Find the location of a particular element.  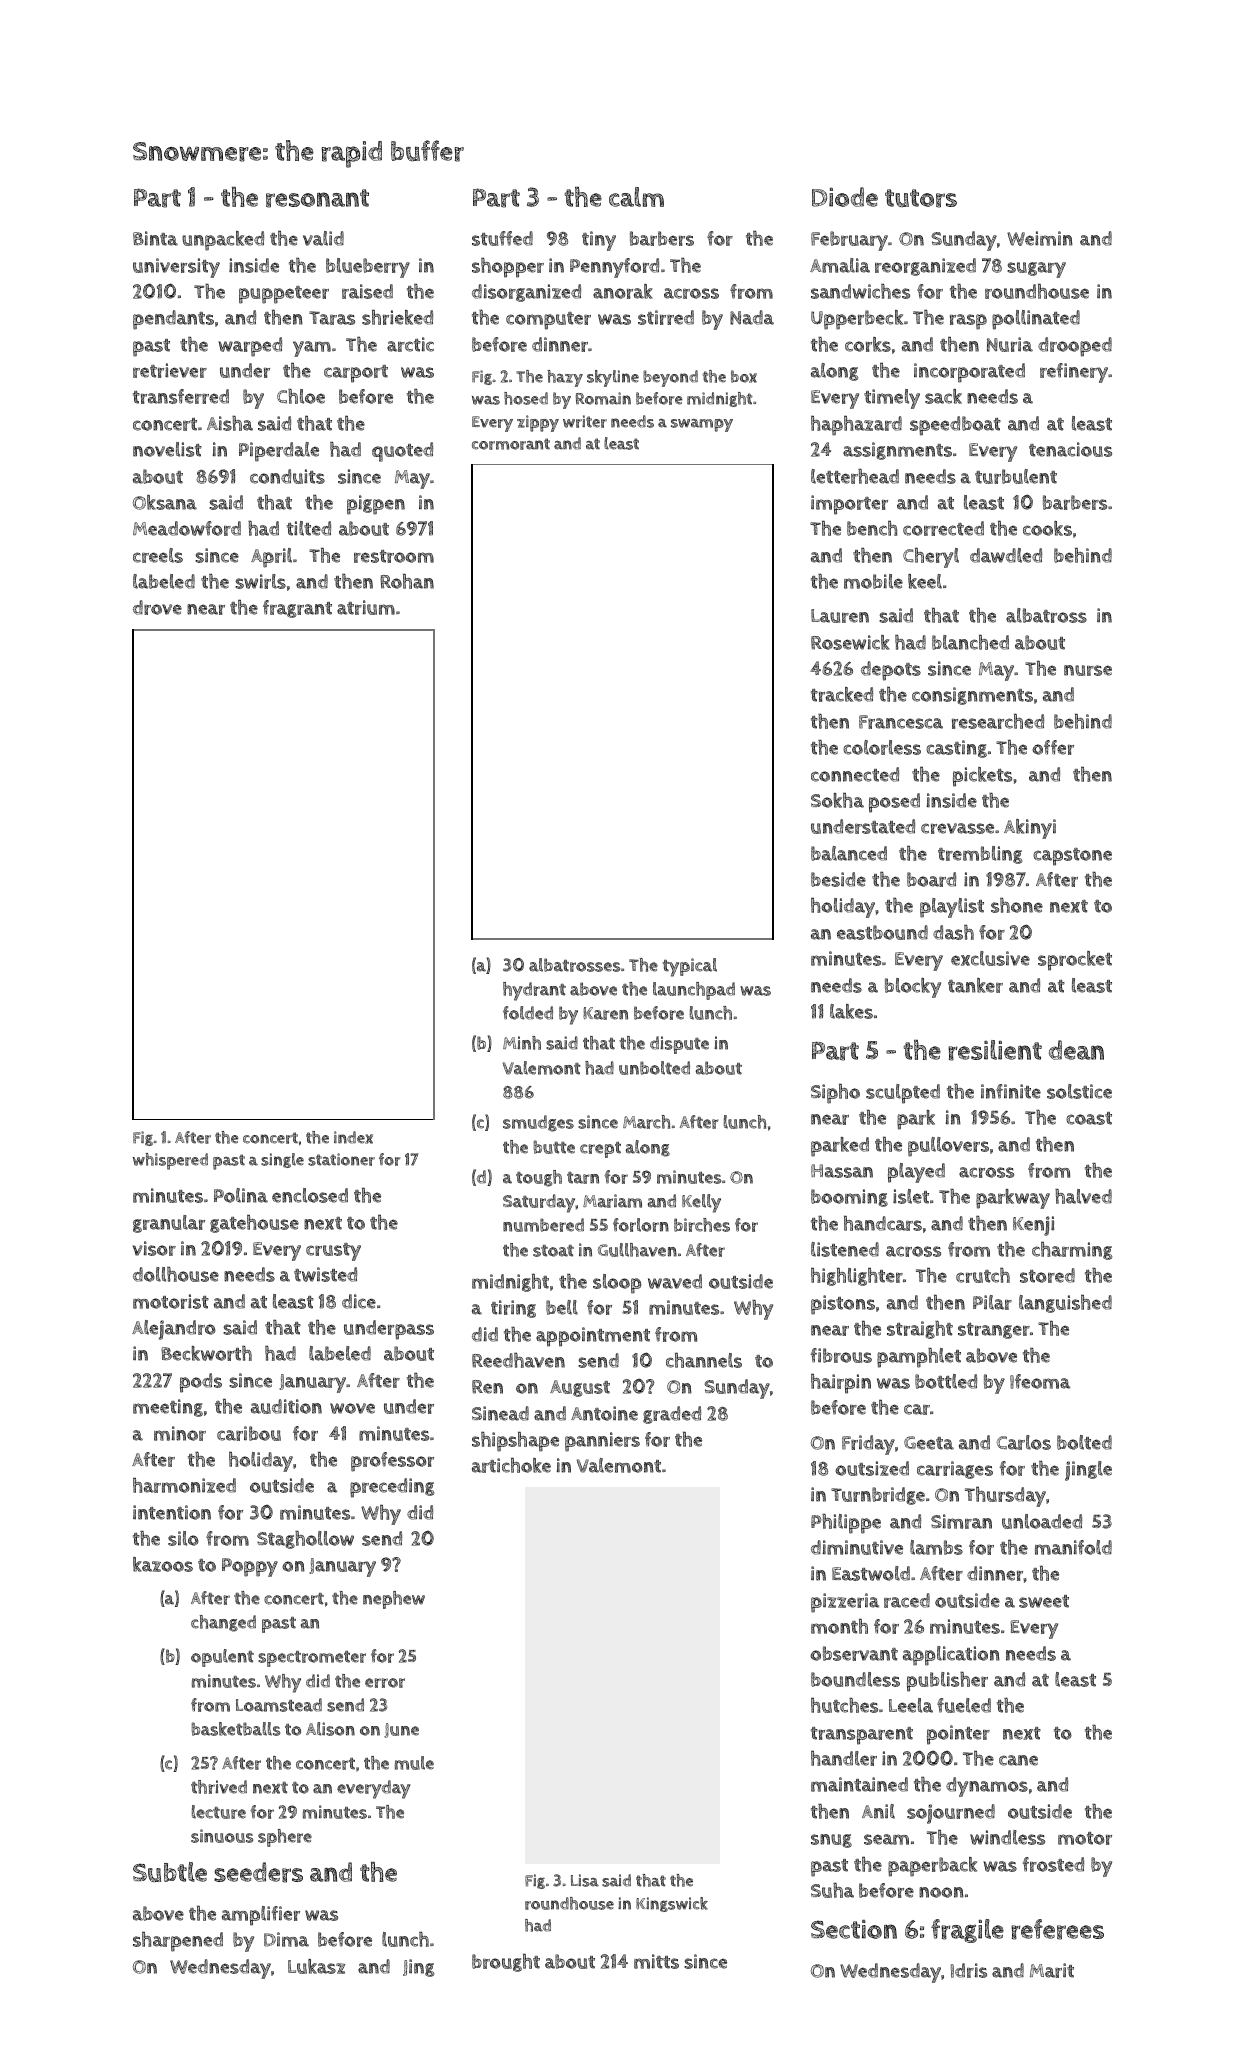

rasp is located at coordinates (968, 322).
